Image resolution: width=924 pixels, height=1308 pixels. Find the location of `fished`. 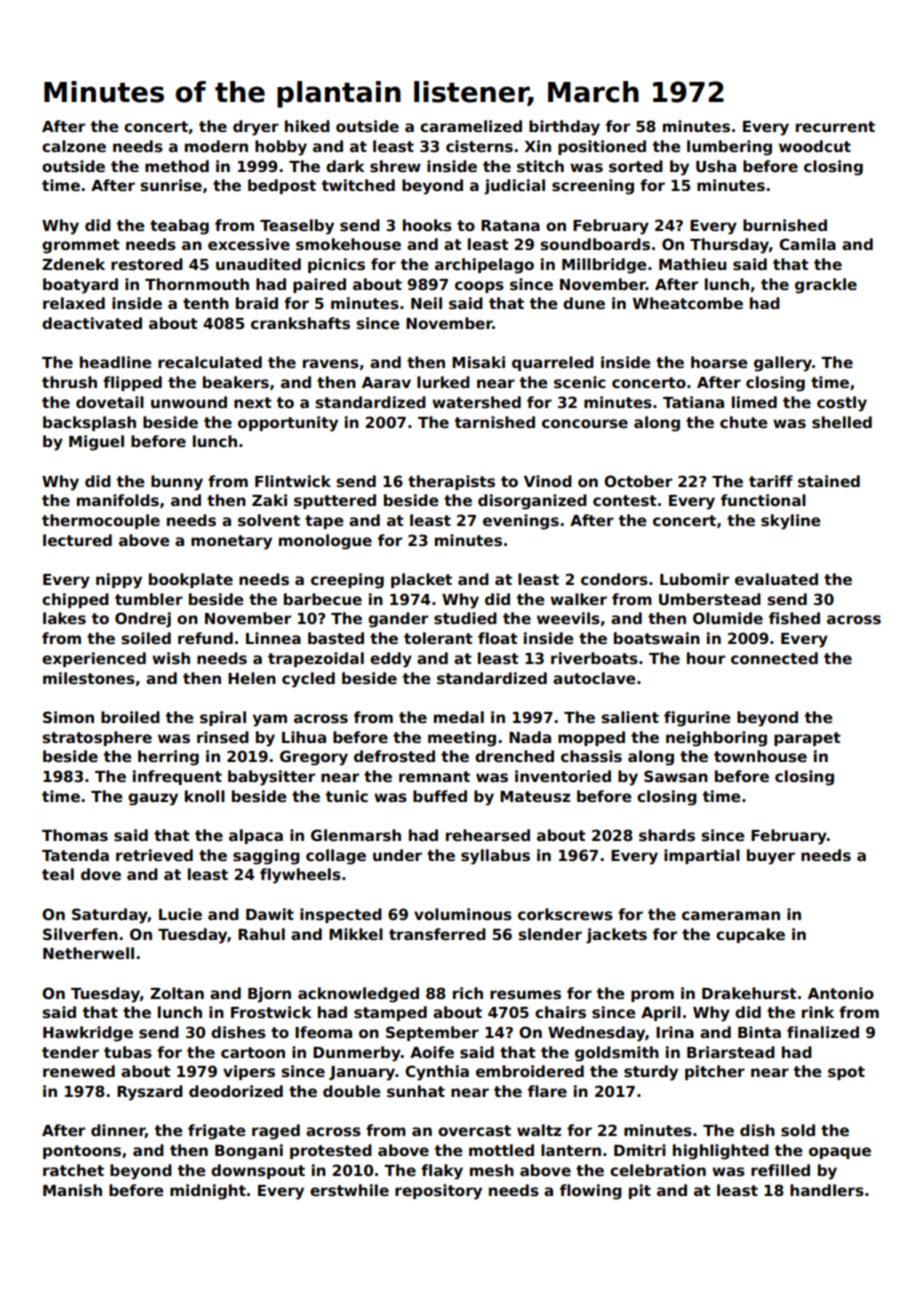

fished is located at coordinates (794, 618).
